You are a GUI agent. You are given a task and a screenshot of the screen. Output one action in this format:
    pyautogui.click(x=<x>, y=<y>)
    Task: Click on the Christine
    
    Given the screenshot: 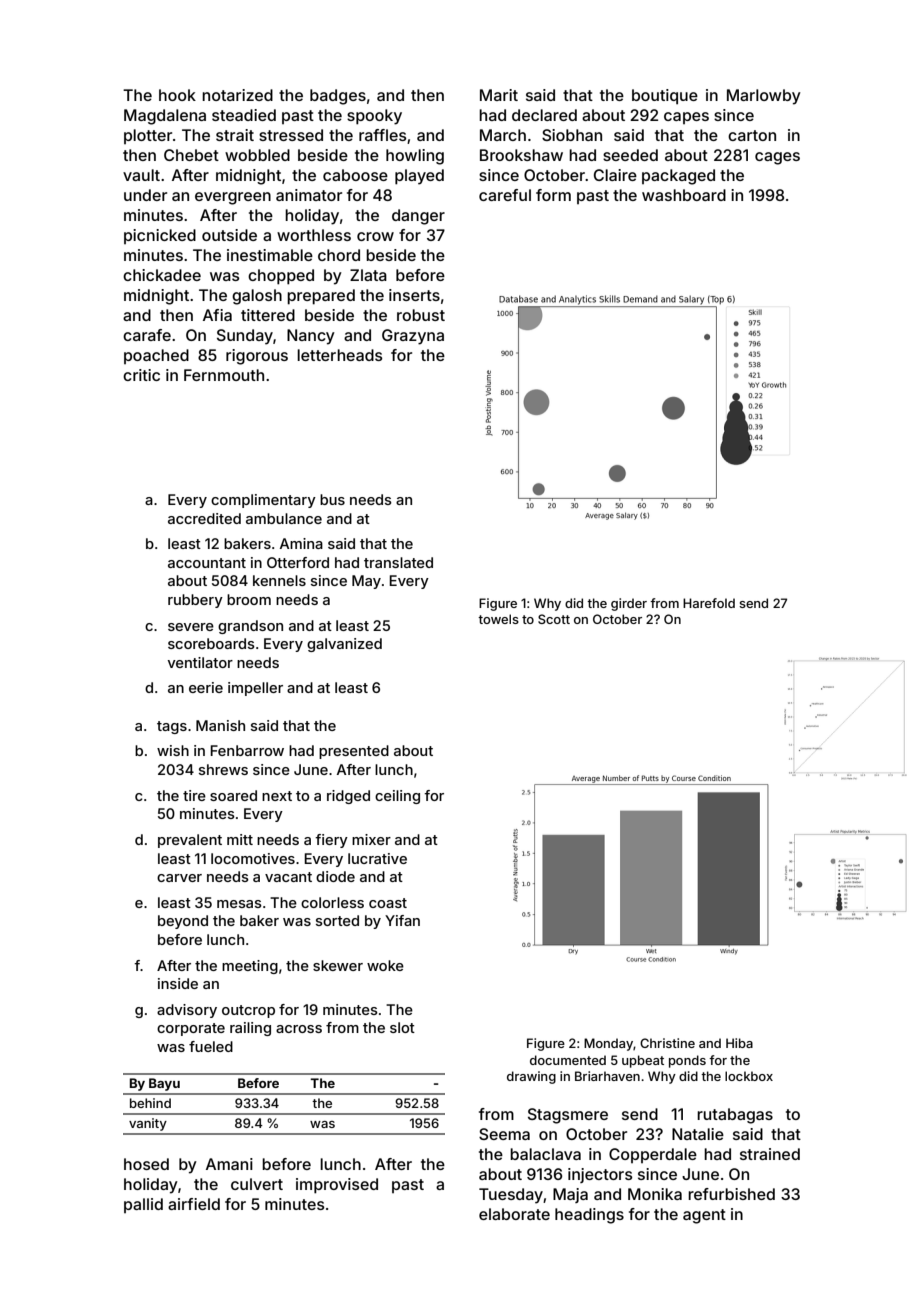 What is the action you would take?
    pyautogui.click(x=667, y=1043)
